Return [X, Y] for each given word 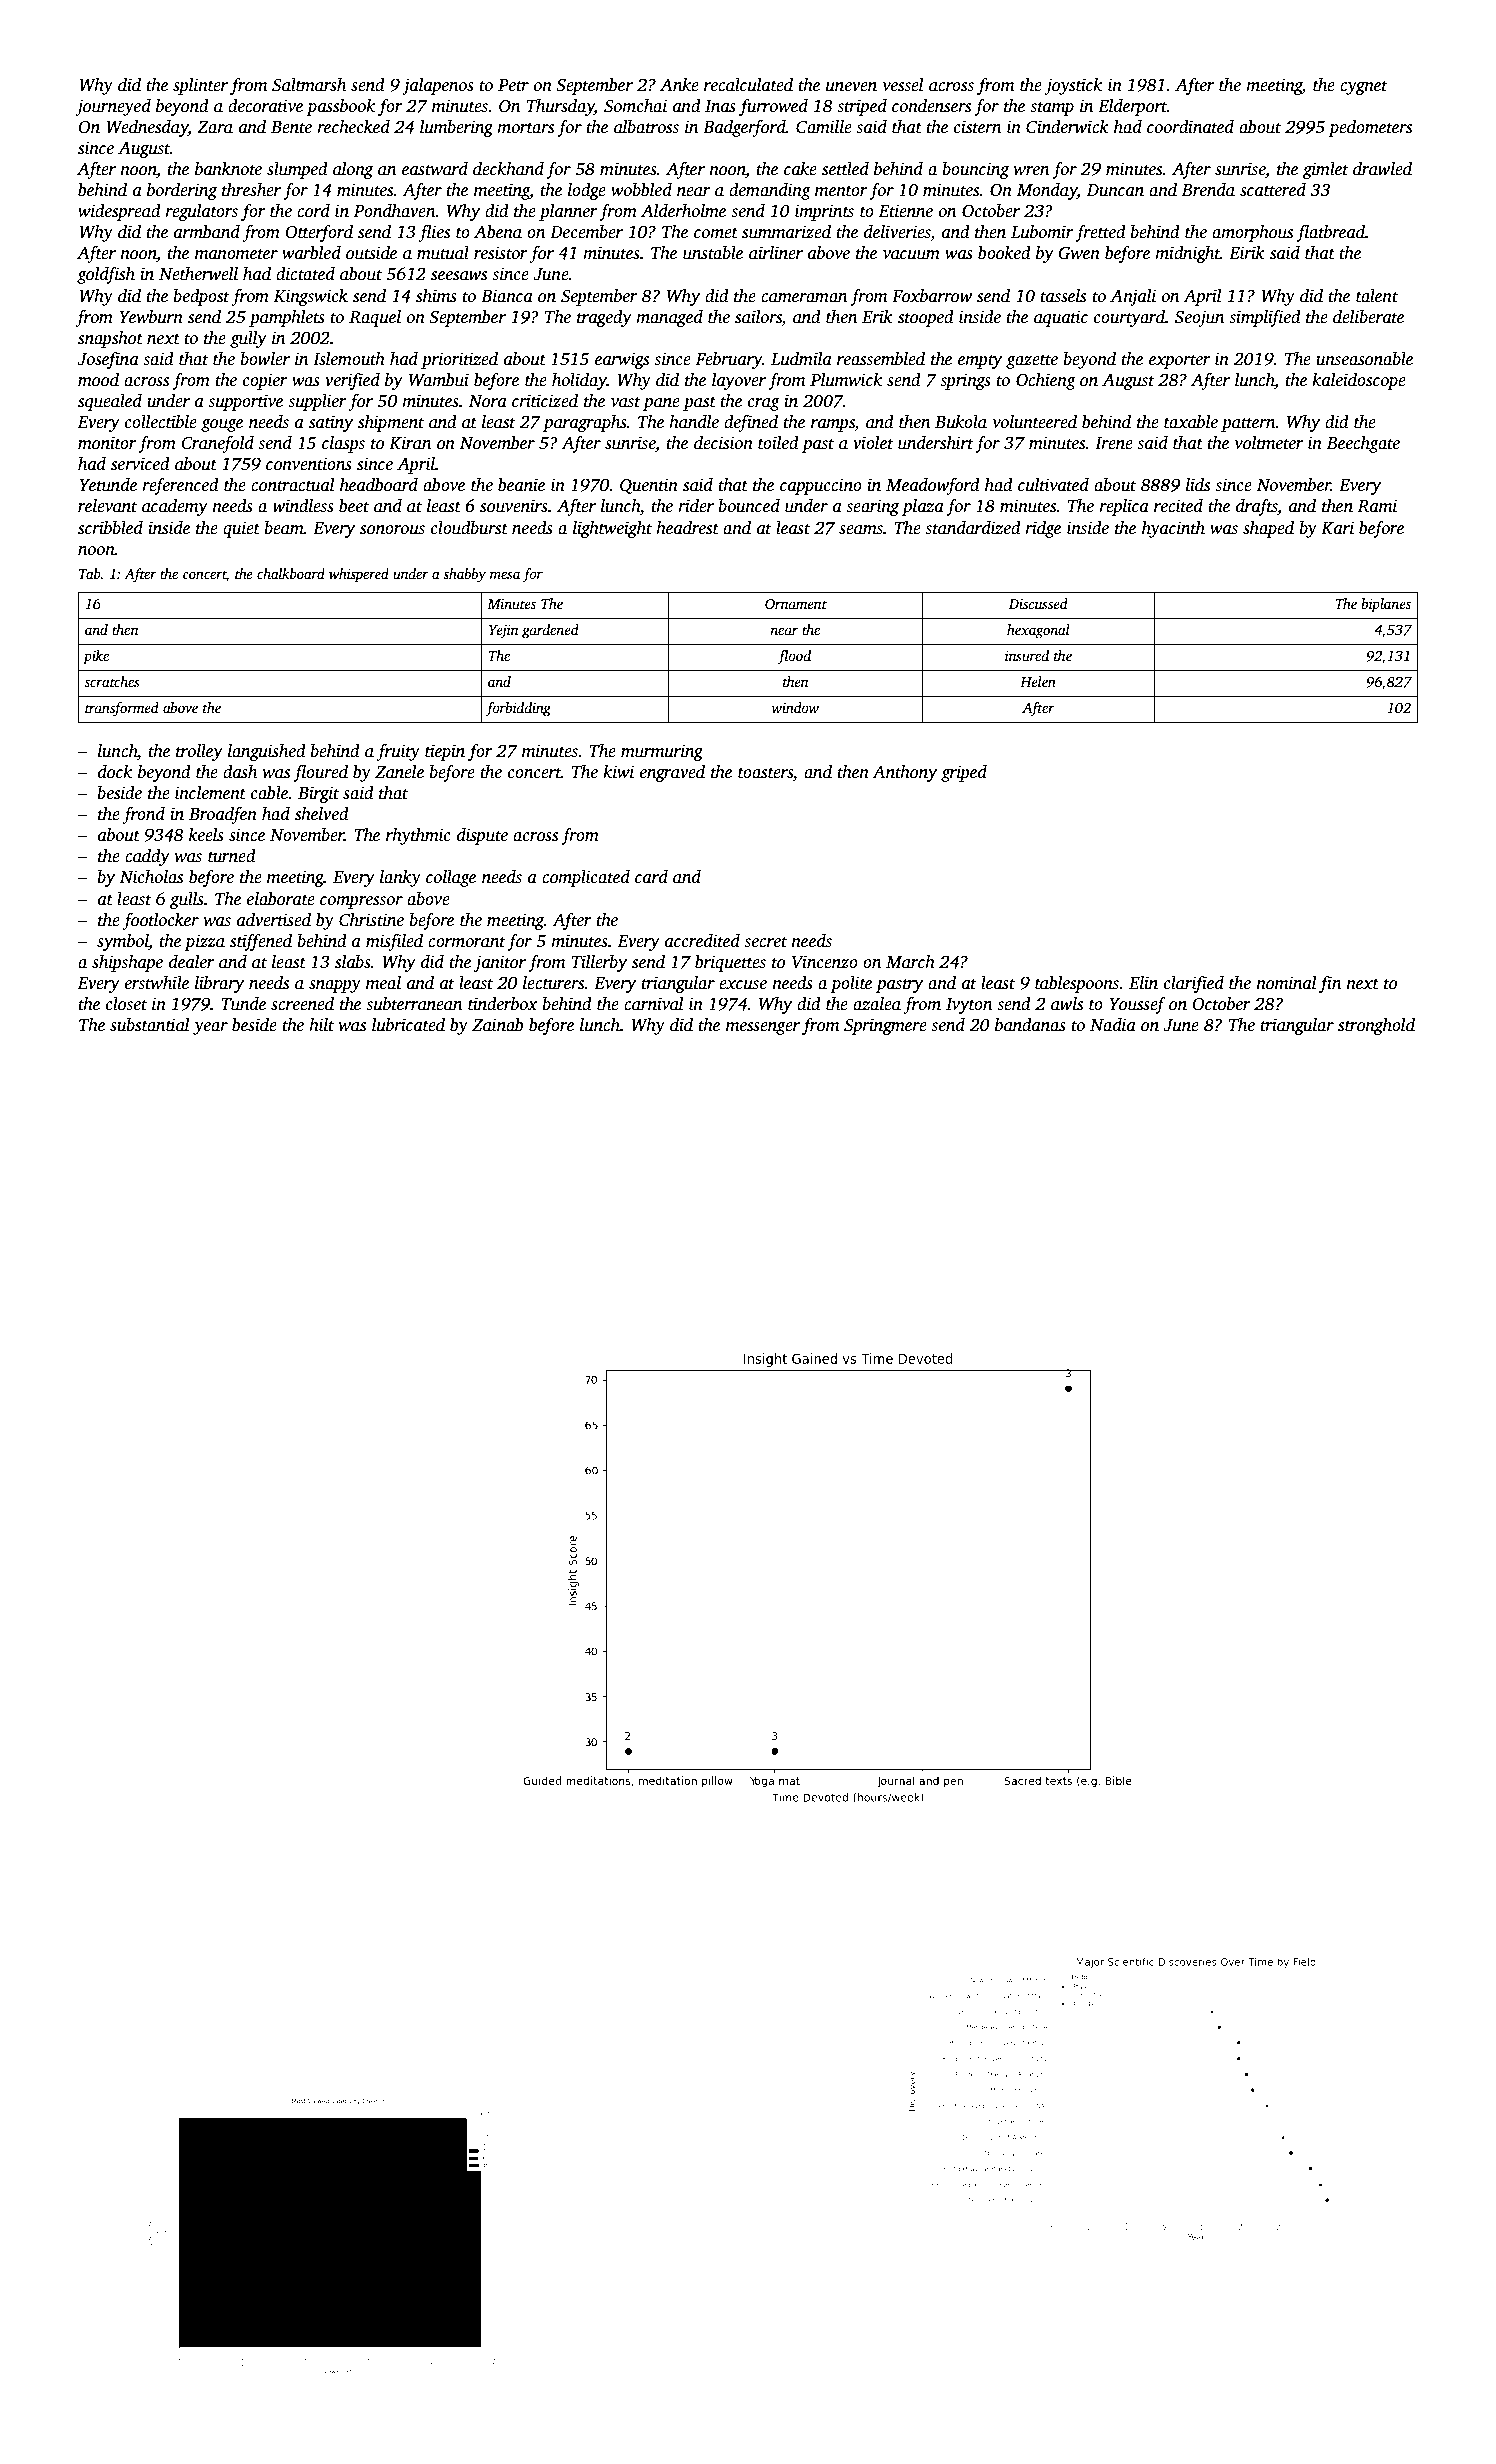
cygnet [1364, 87]
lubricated [408, 1025]
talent [1377, 296]
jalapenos [438, 86]
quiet [241, 529]
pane [661, 404]
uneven [851, 87]
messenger [763, 1028]
